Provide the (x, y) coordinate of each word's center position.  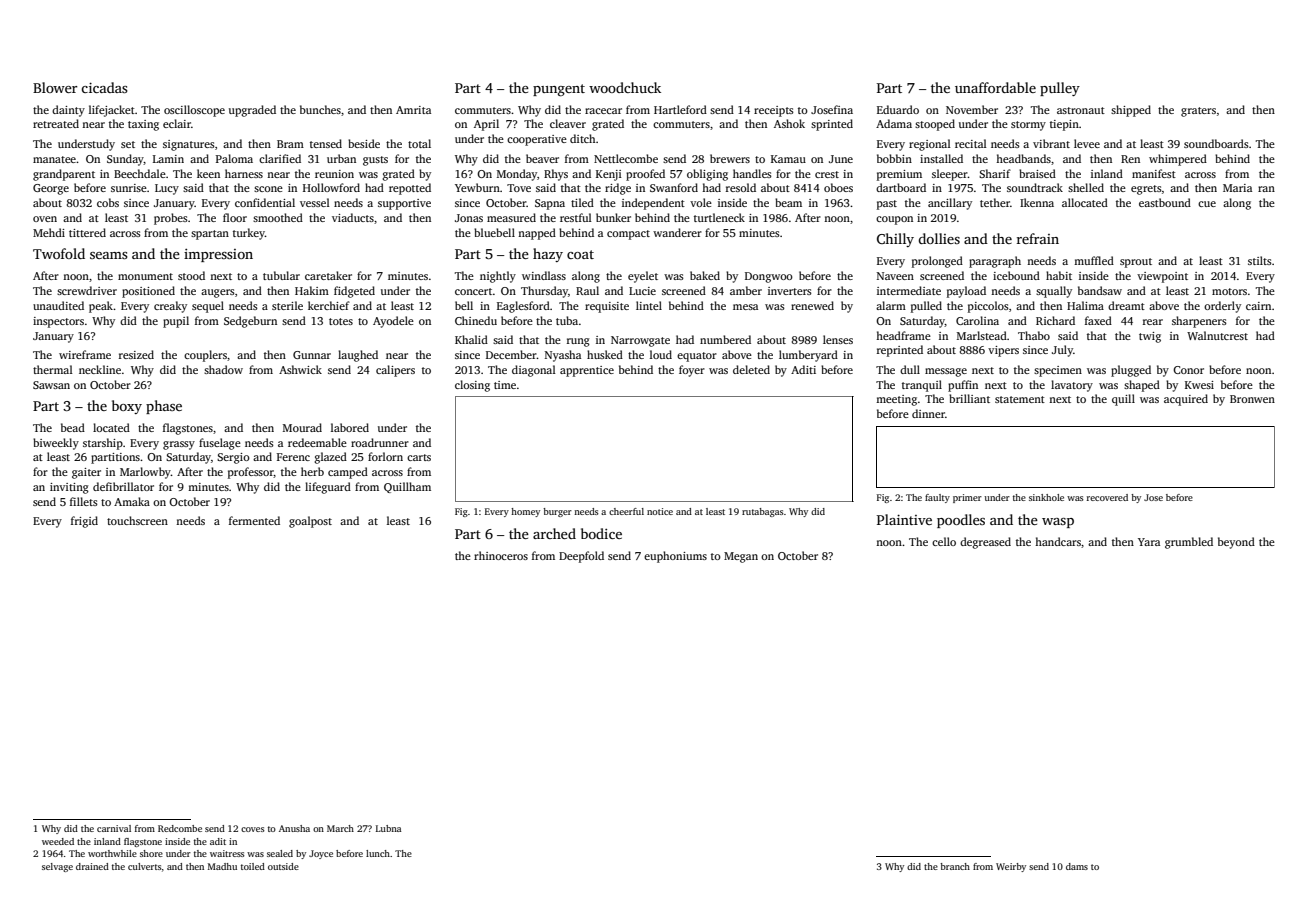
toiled (253, 866)
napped (537, 234)
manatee (54, 159)
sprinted (832, 125)
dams (1077, 866)
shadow (223, 369)
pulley (1060, 89)
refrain (1038, 238)
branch (955, 866)
